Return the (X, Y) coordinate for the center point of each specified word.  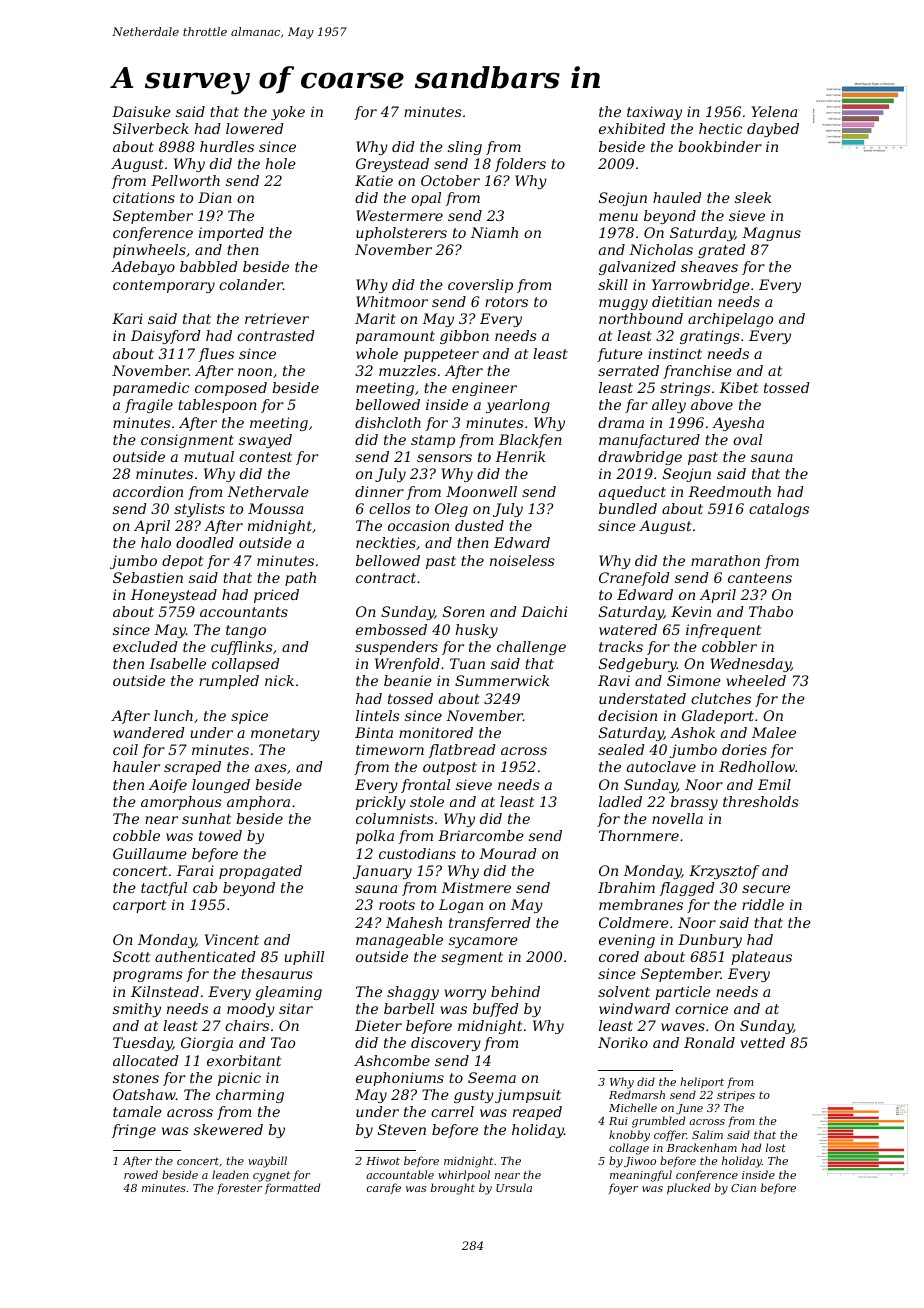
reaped (537, 1113)
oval (747, 439)
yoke (288, 113)
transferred (490, 924)
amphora (258, 803)
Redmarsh (637, 1094)
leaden (230, 1174)
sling (465, 148)
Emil (774, 784)
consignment (187, 441)
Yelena (774, 111)
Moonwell (481, 491)
